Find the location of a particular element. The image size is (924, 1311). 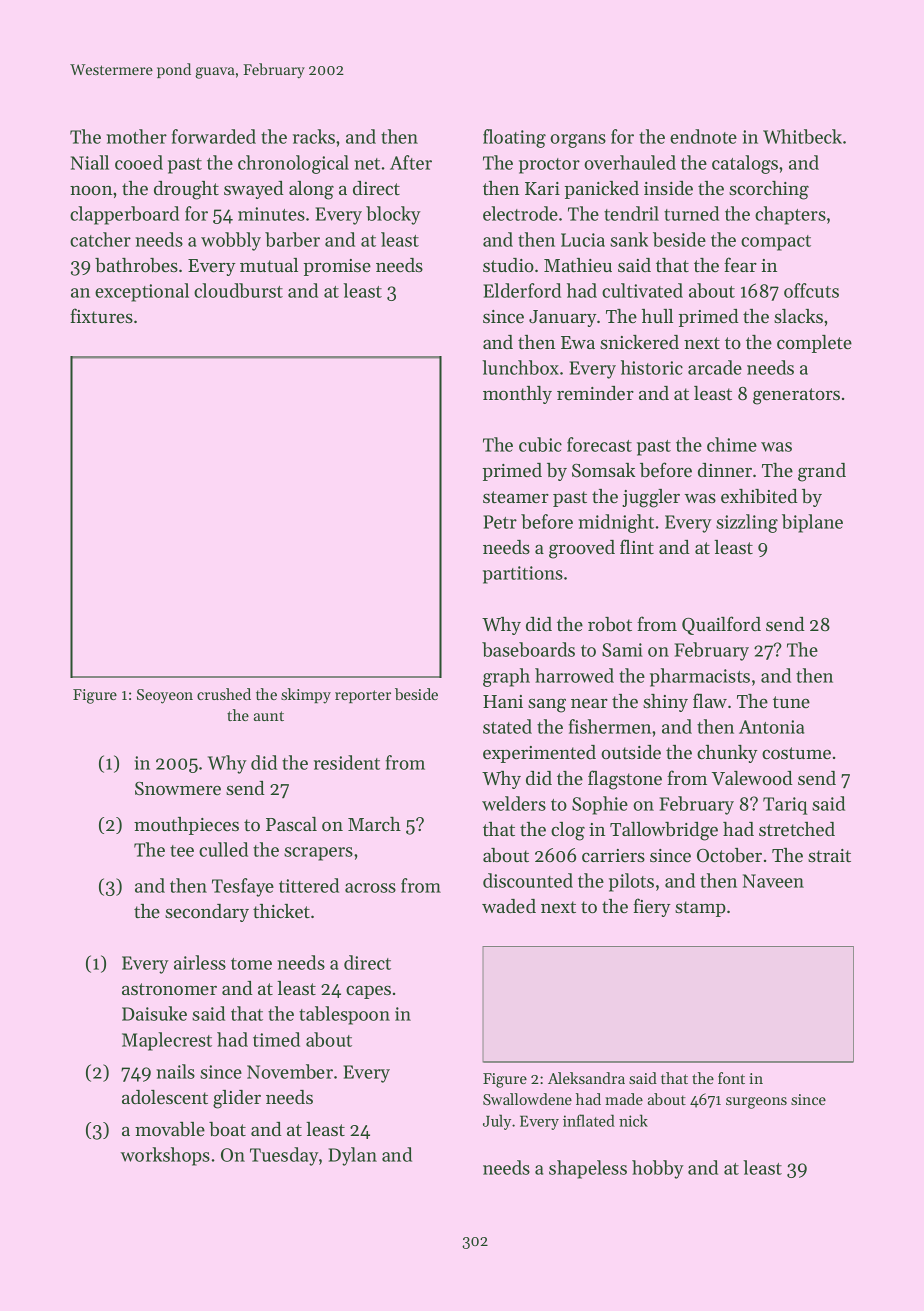

workshops is located at coordinates (165, 1156).
